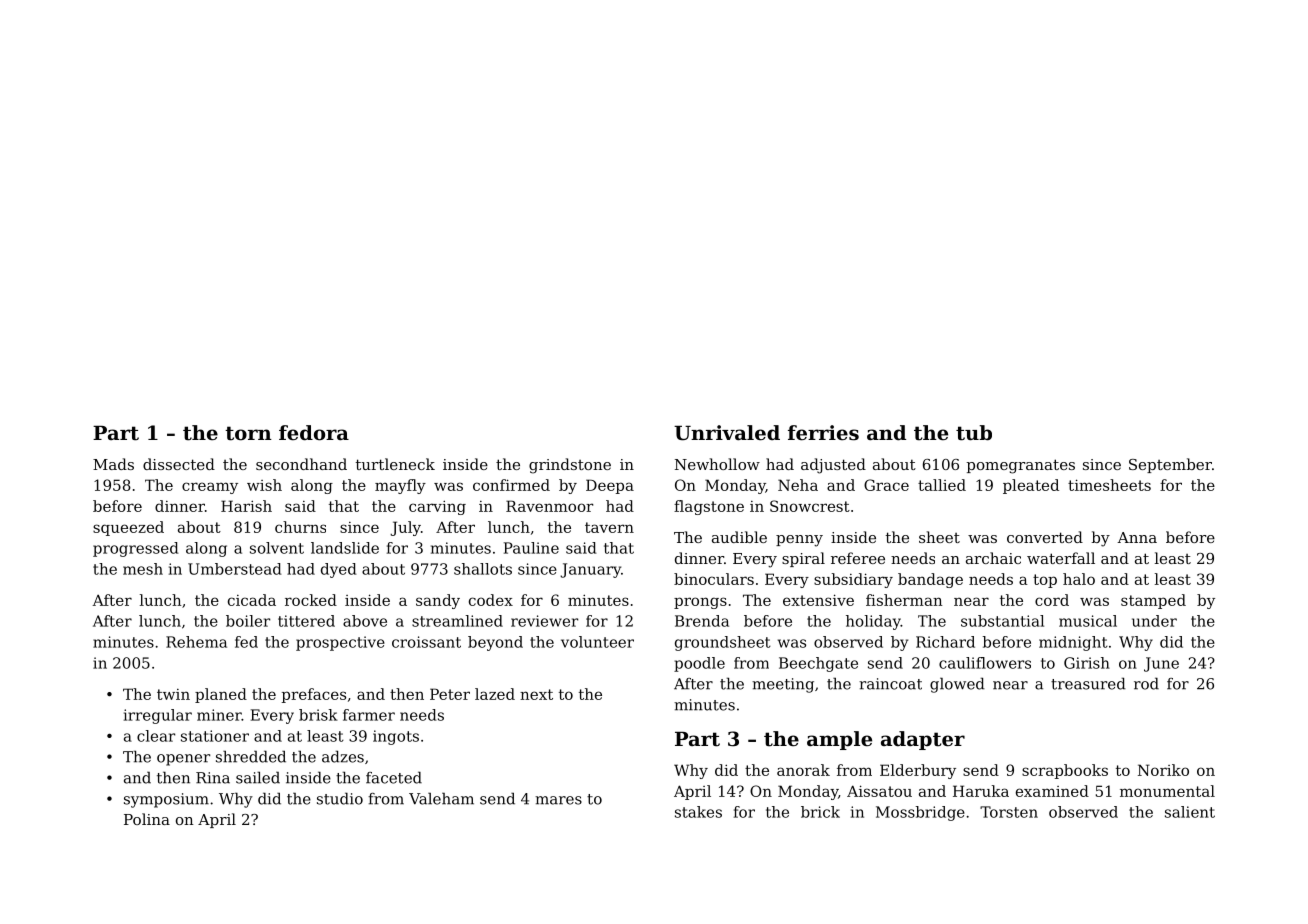  What do you see at coordinates (810, 506) in the screenshot?
I see `Snowcrest` at bounding box center [810, 506].
